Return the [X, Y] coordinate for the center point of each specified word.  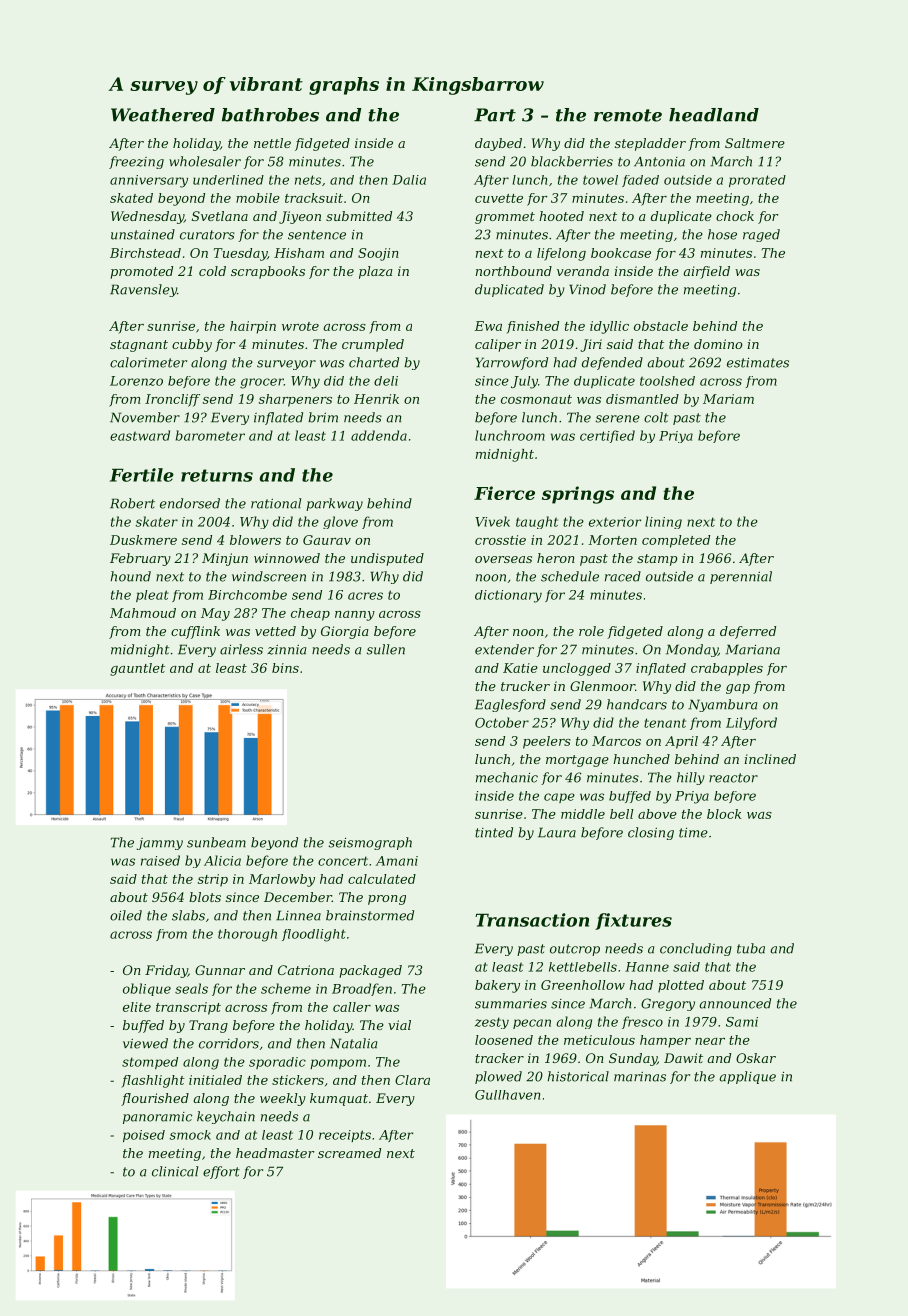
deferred [748, 632]
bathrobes [270, 115]
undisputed [387, 559]
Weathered [163, 115]
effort [221, 1172]
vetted [275, 631]
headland [714, 115]
